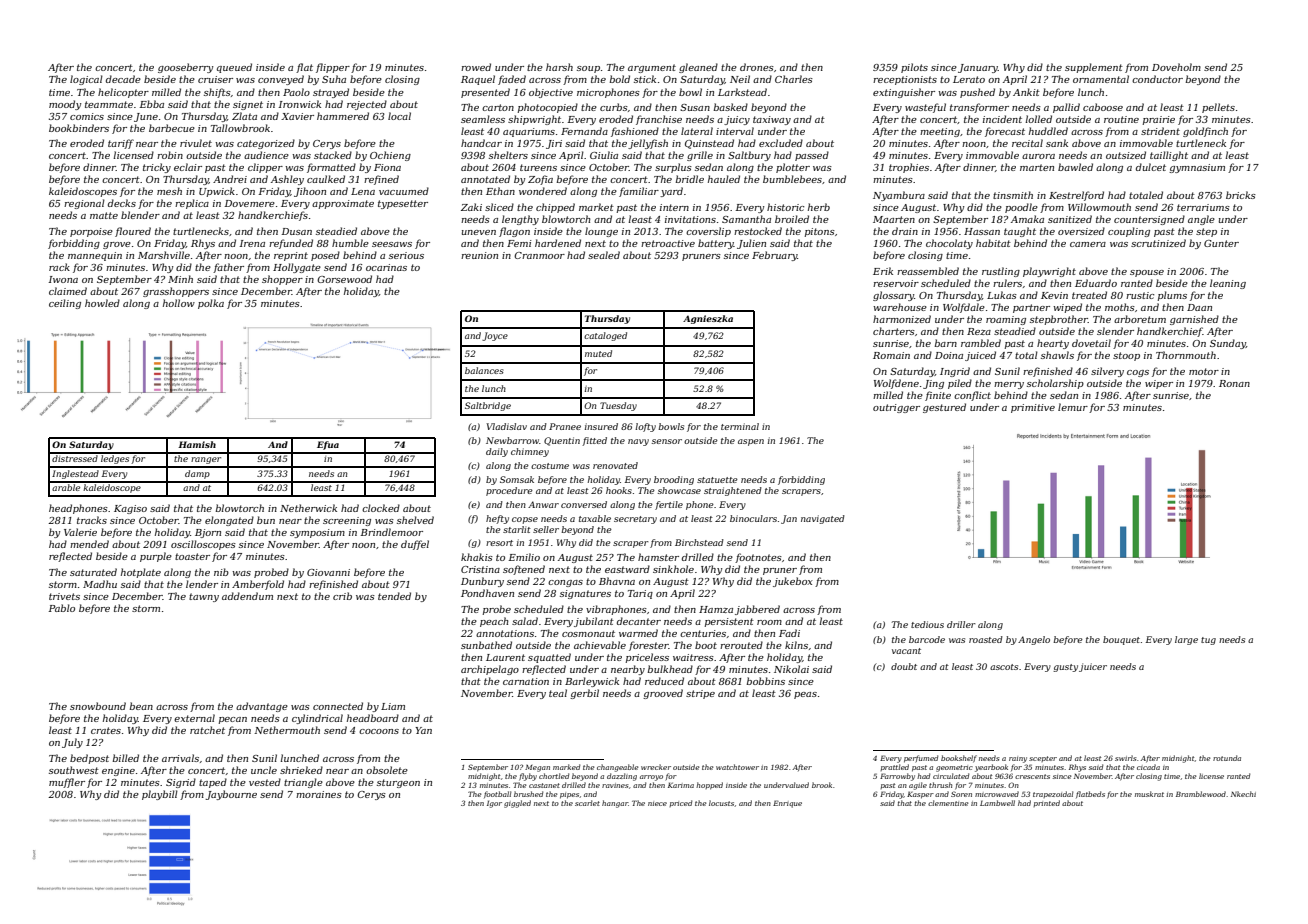 This screenshot has height=924, width=1308. I want to click on aspen, so click(751, 442).
